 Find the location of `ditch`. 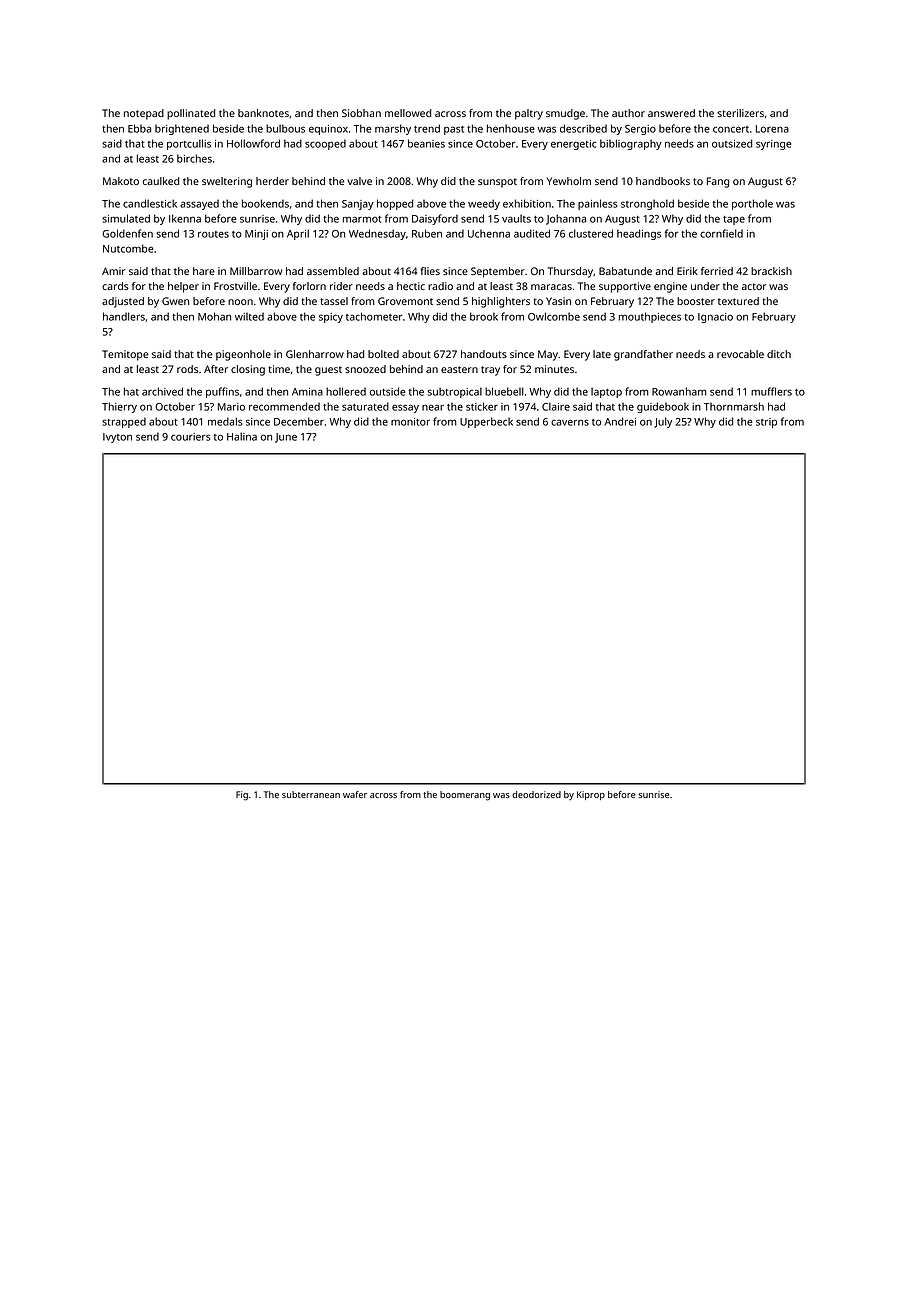

ditch is located at coordinates (779, 354).
